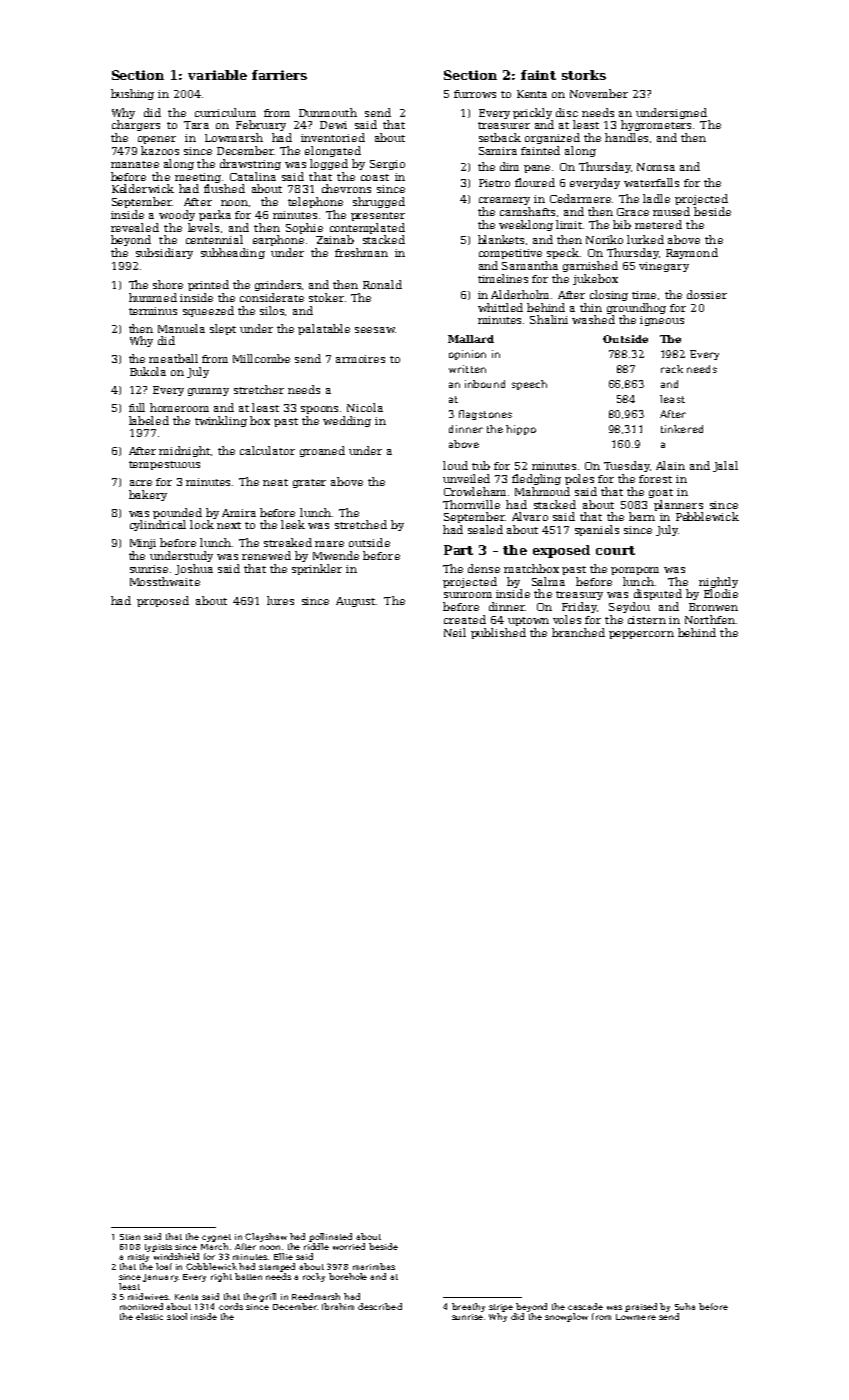  What do you see at coordinates (725, 466) in the document?
I see `Jalal` at bounding box center [725, 466].
